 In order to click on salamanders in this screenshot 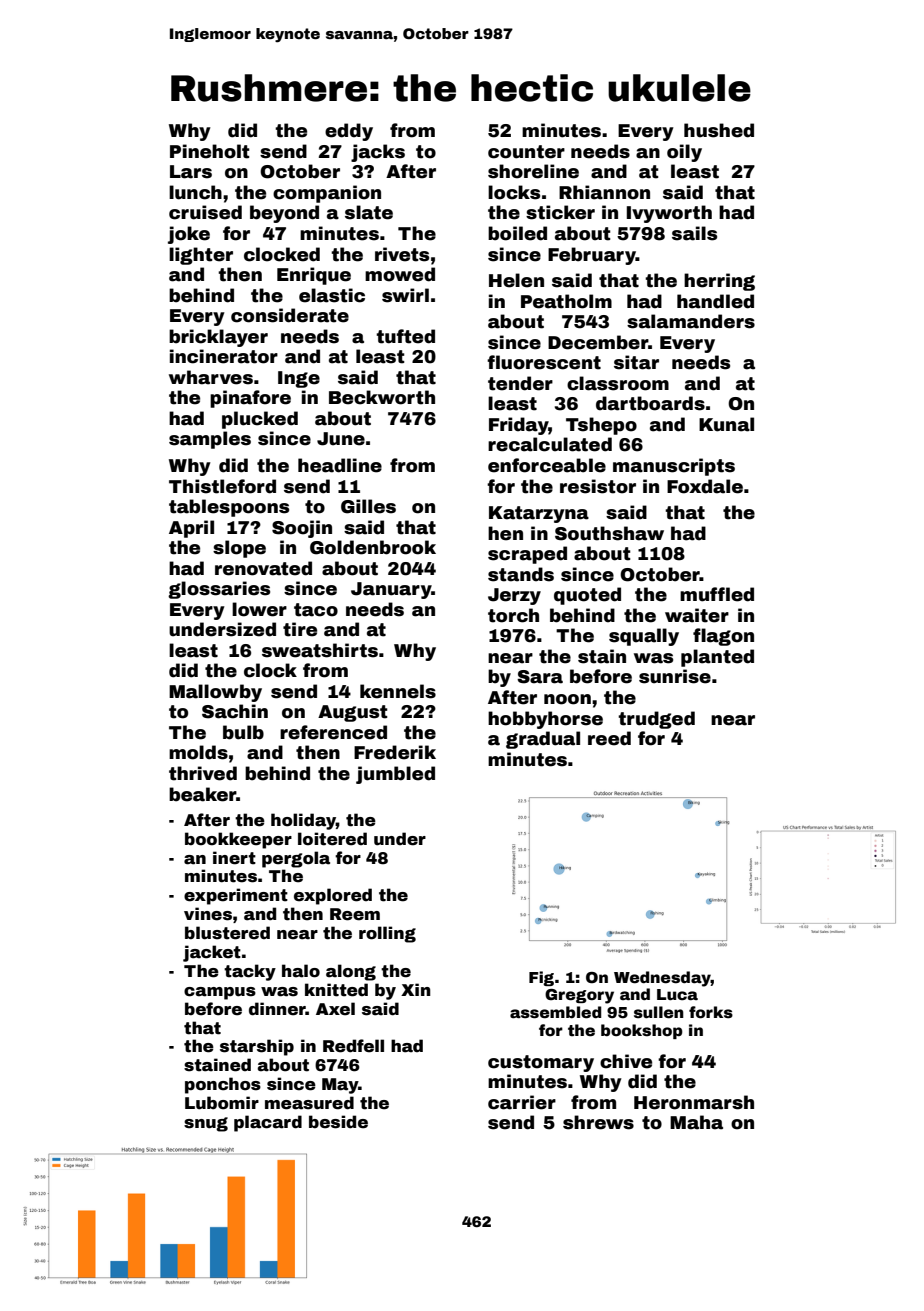, I will do `click(691, 321)`.
